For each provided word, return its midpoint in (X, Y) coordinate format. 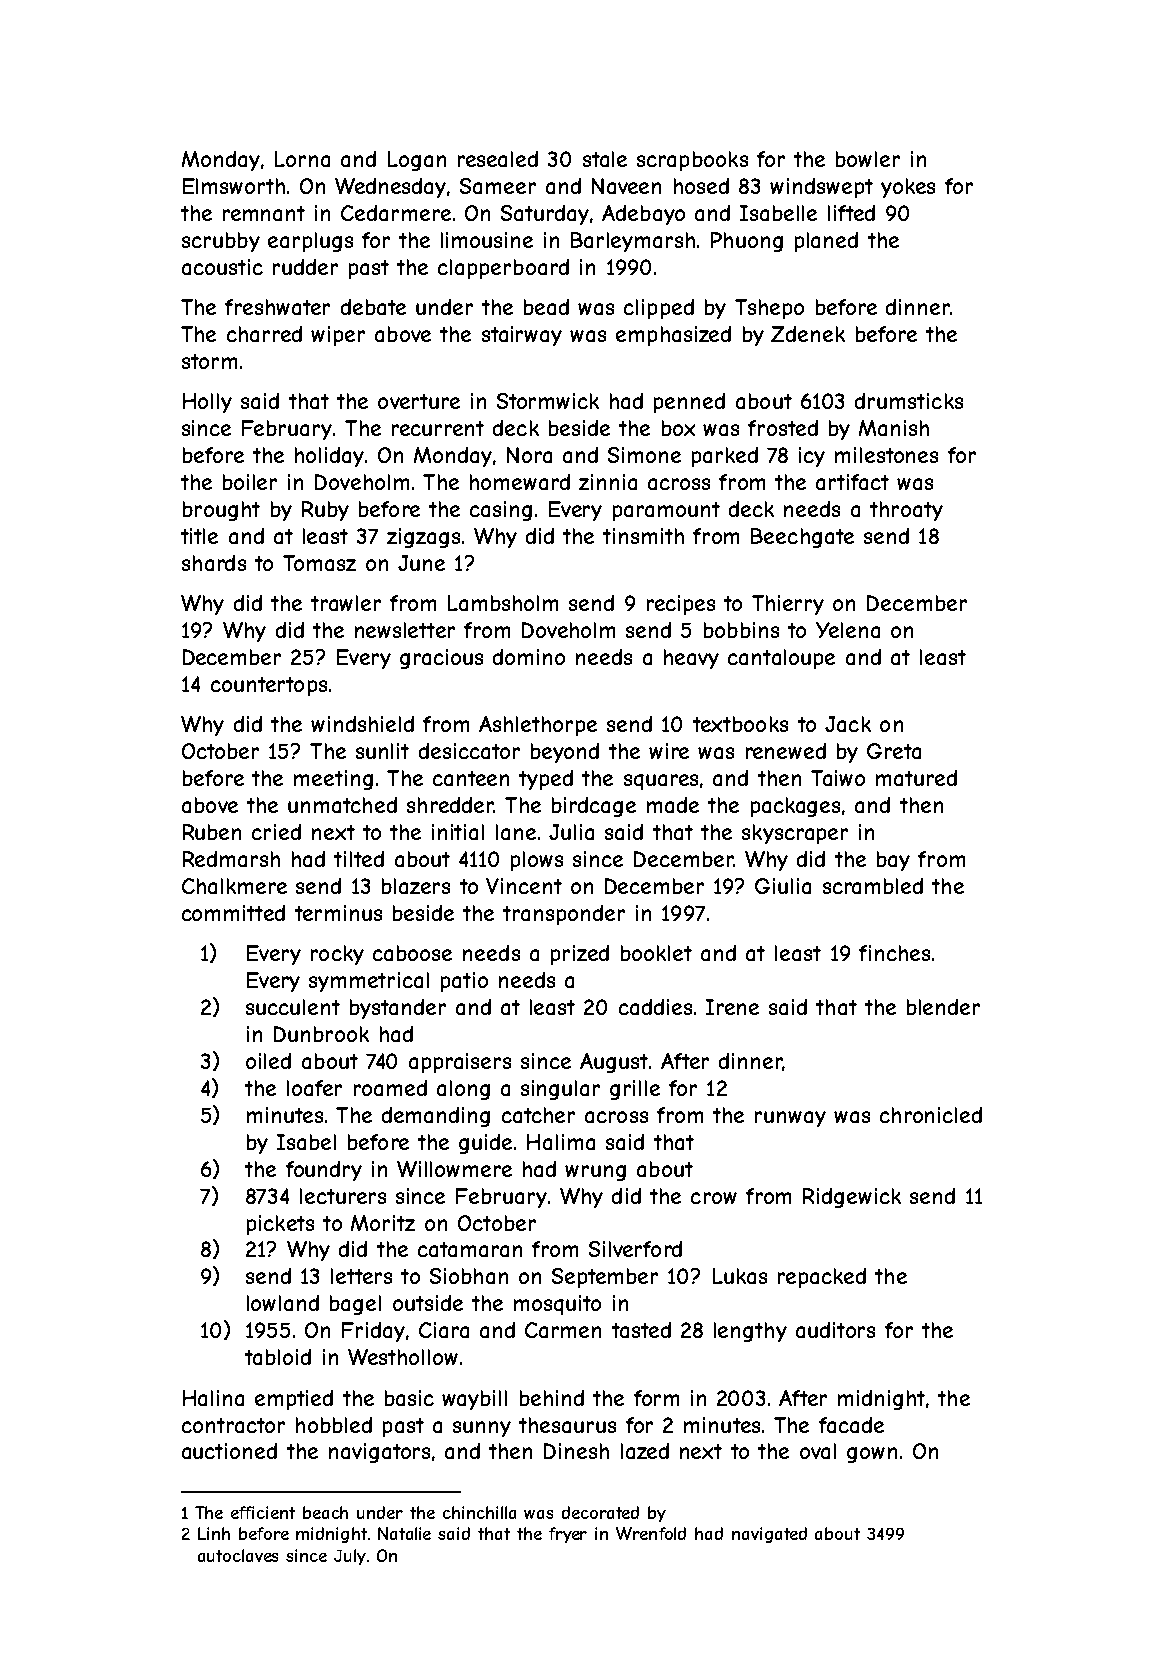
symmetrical (369, 982)
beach (325, 1512)
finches (894, 953)
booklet (656, 953)
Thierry (788, 605)
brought (221, 511)
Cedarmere (396, 213)
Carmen (563, 1330)
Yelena (848, 630)
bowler (868, 159)
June (421, 563)
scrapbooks (692, 161)
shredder (450, 805)
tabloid (278, 1357)
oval (818, 1451)
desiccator (469, 751)
